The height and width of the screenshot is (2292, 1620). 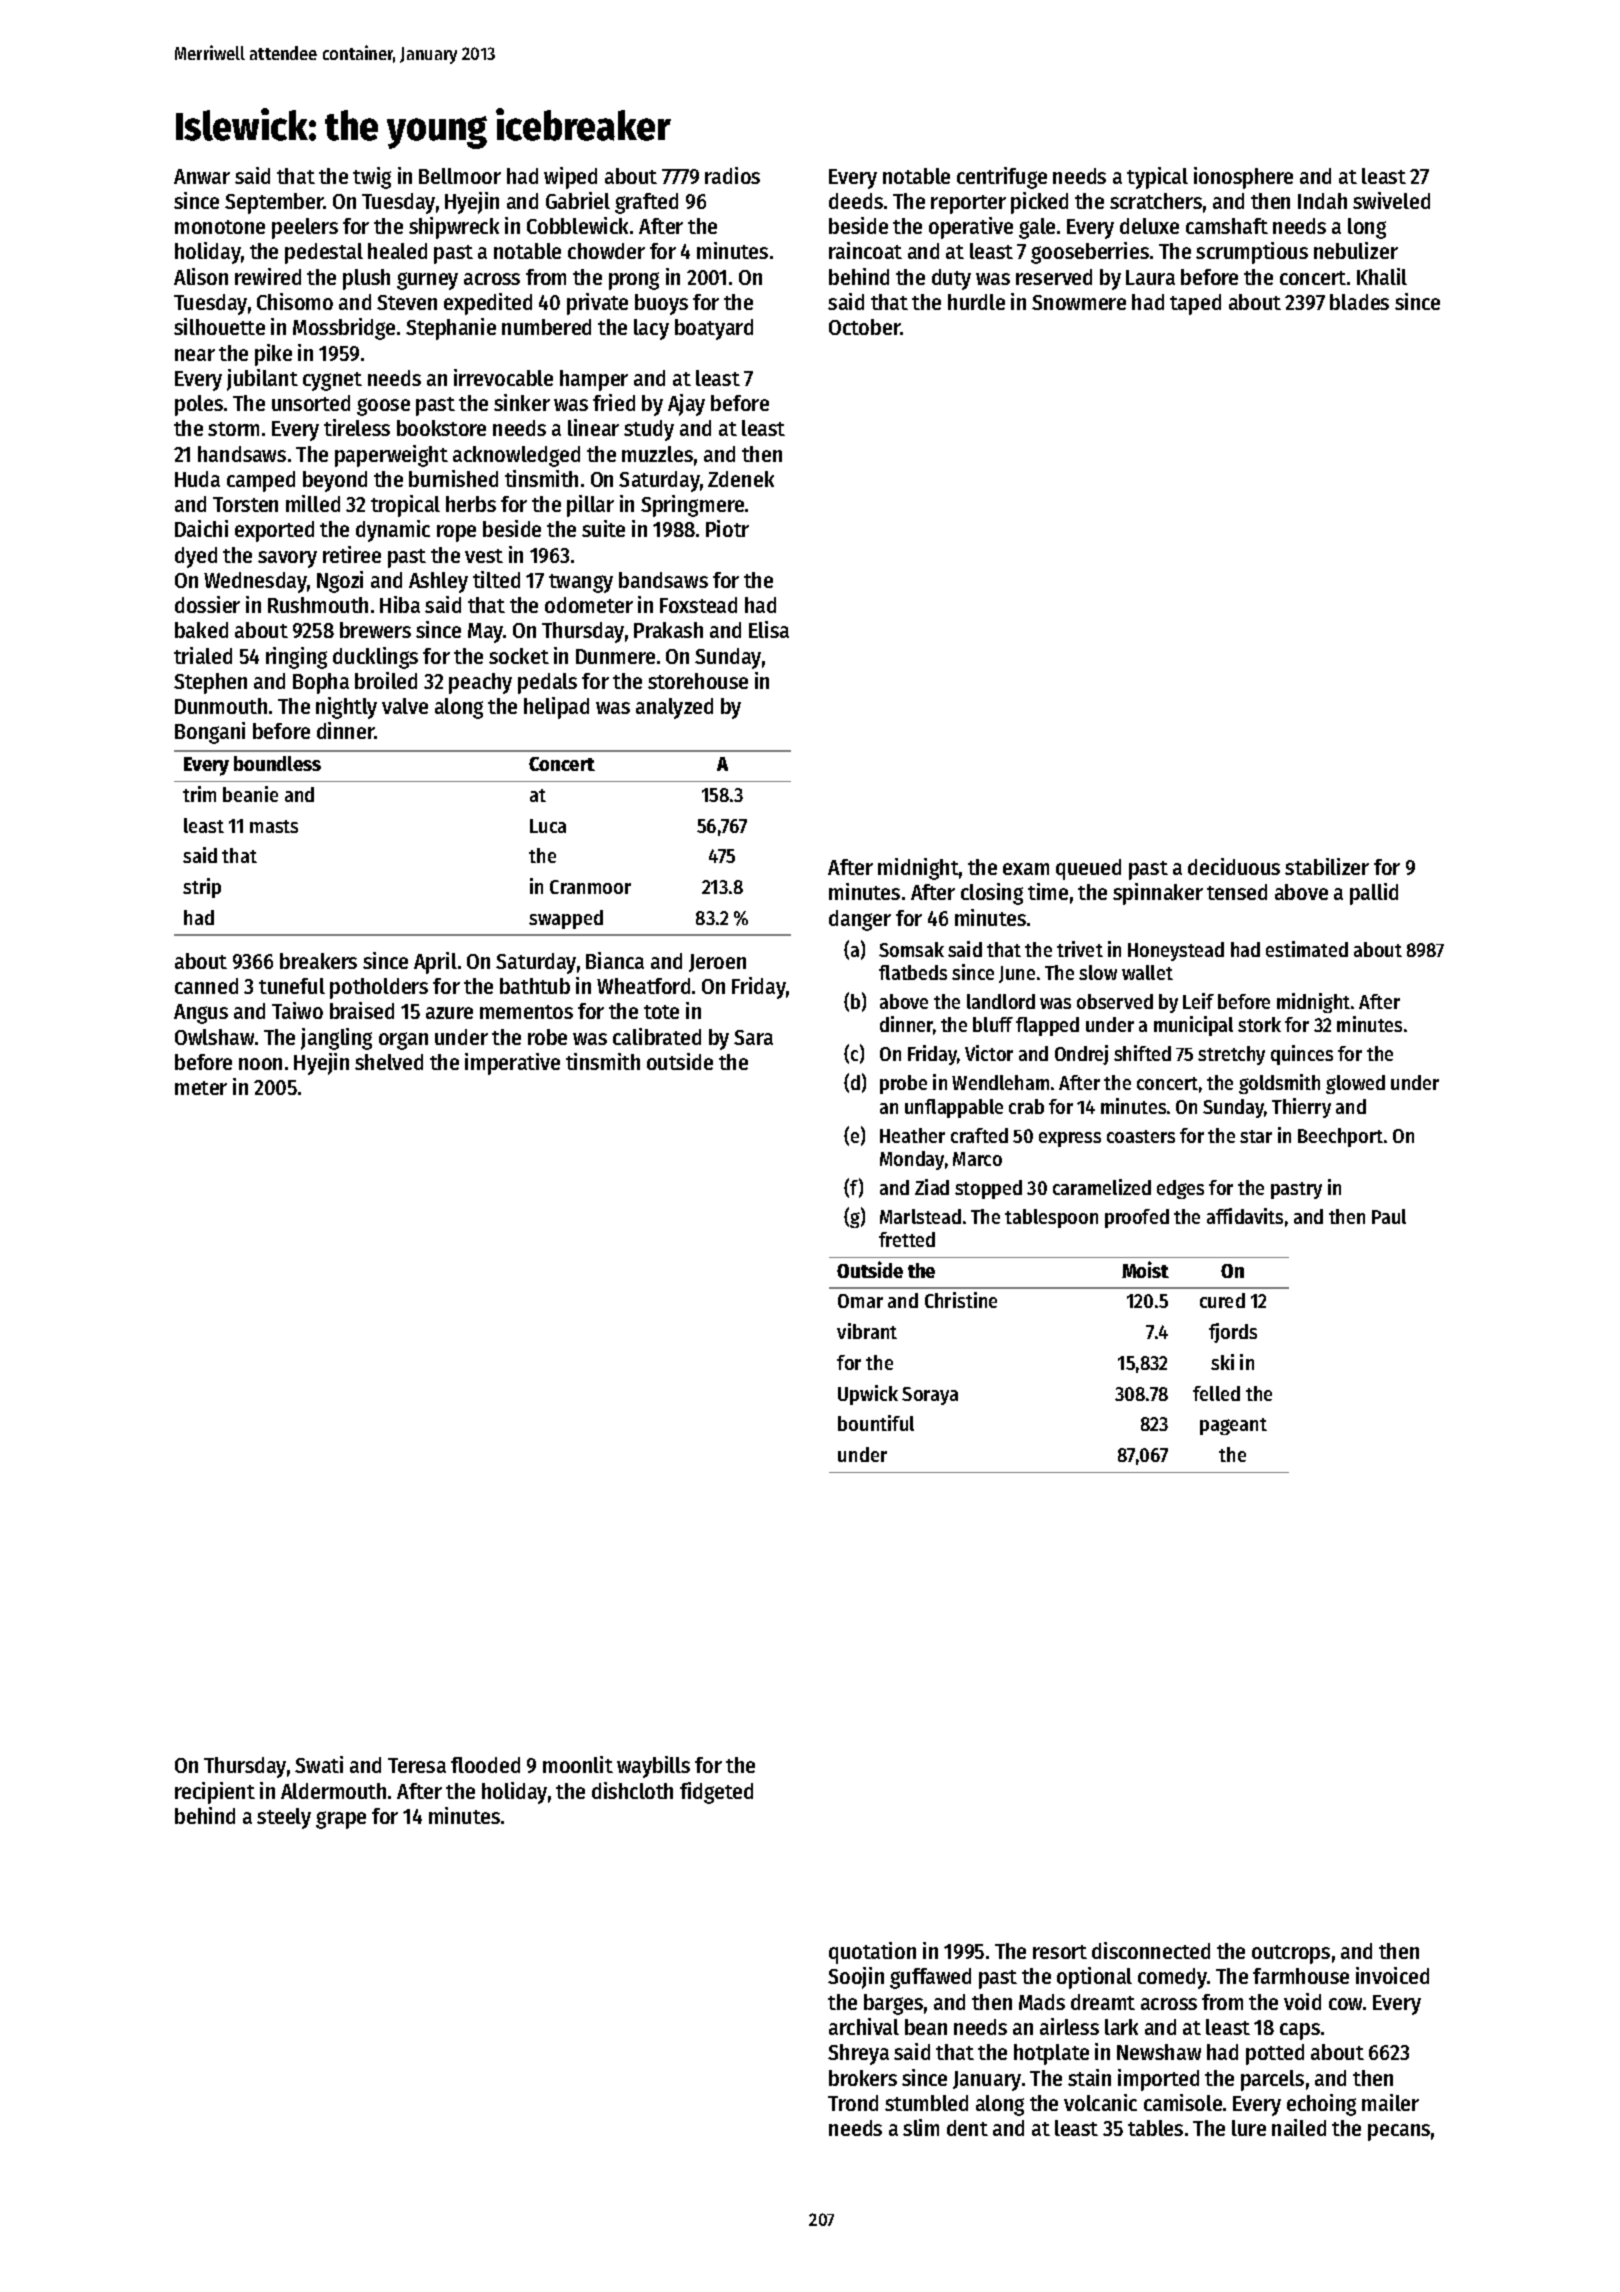 What do you see at coordinates (1060, 1952) in the screenshot?
I see `resort` at bounding box center [1060, 1952].
